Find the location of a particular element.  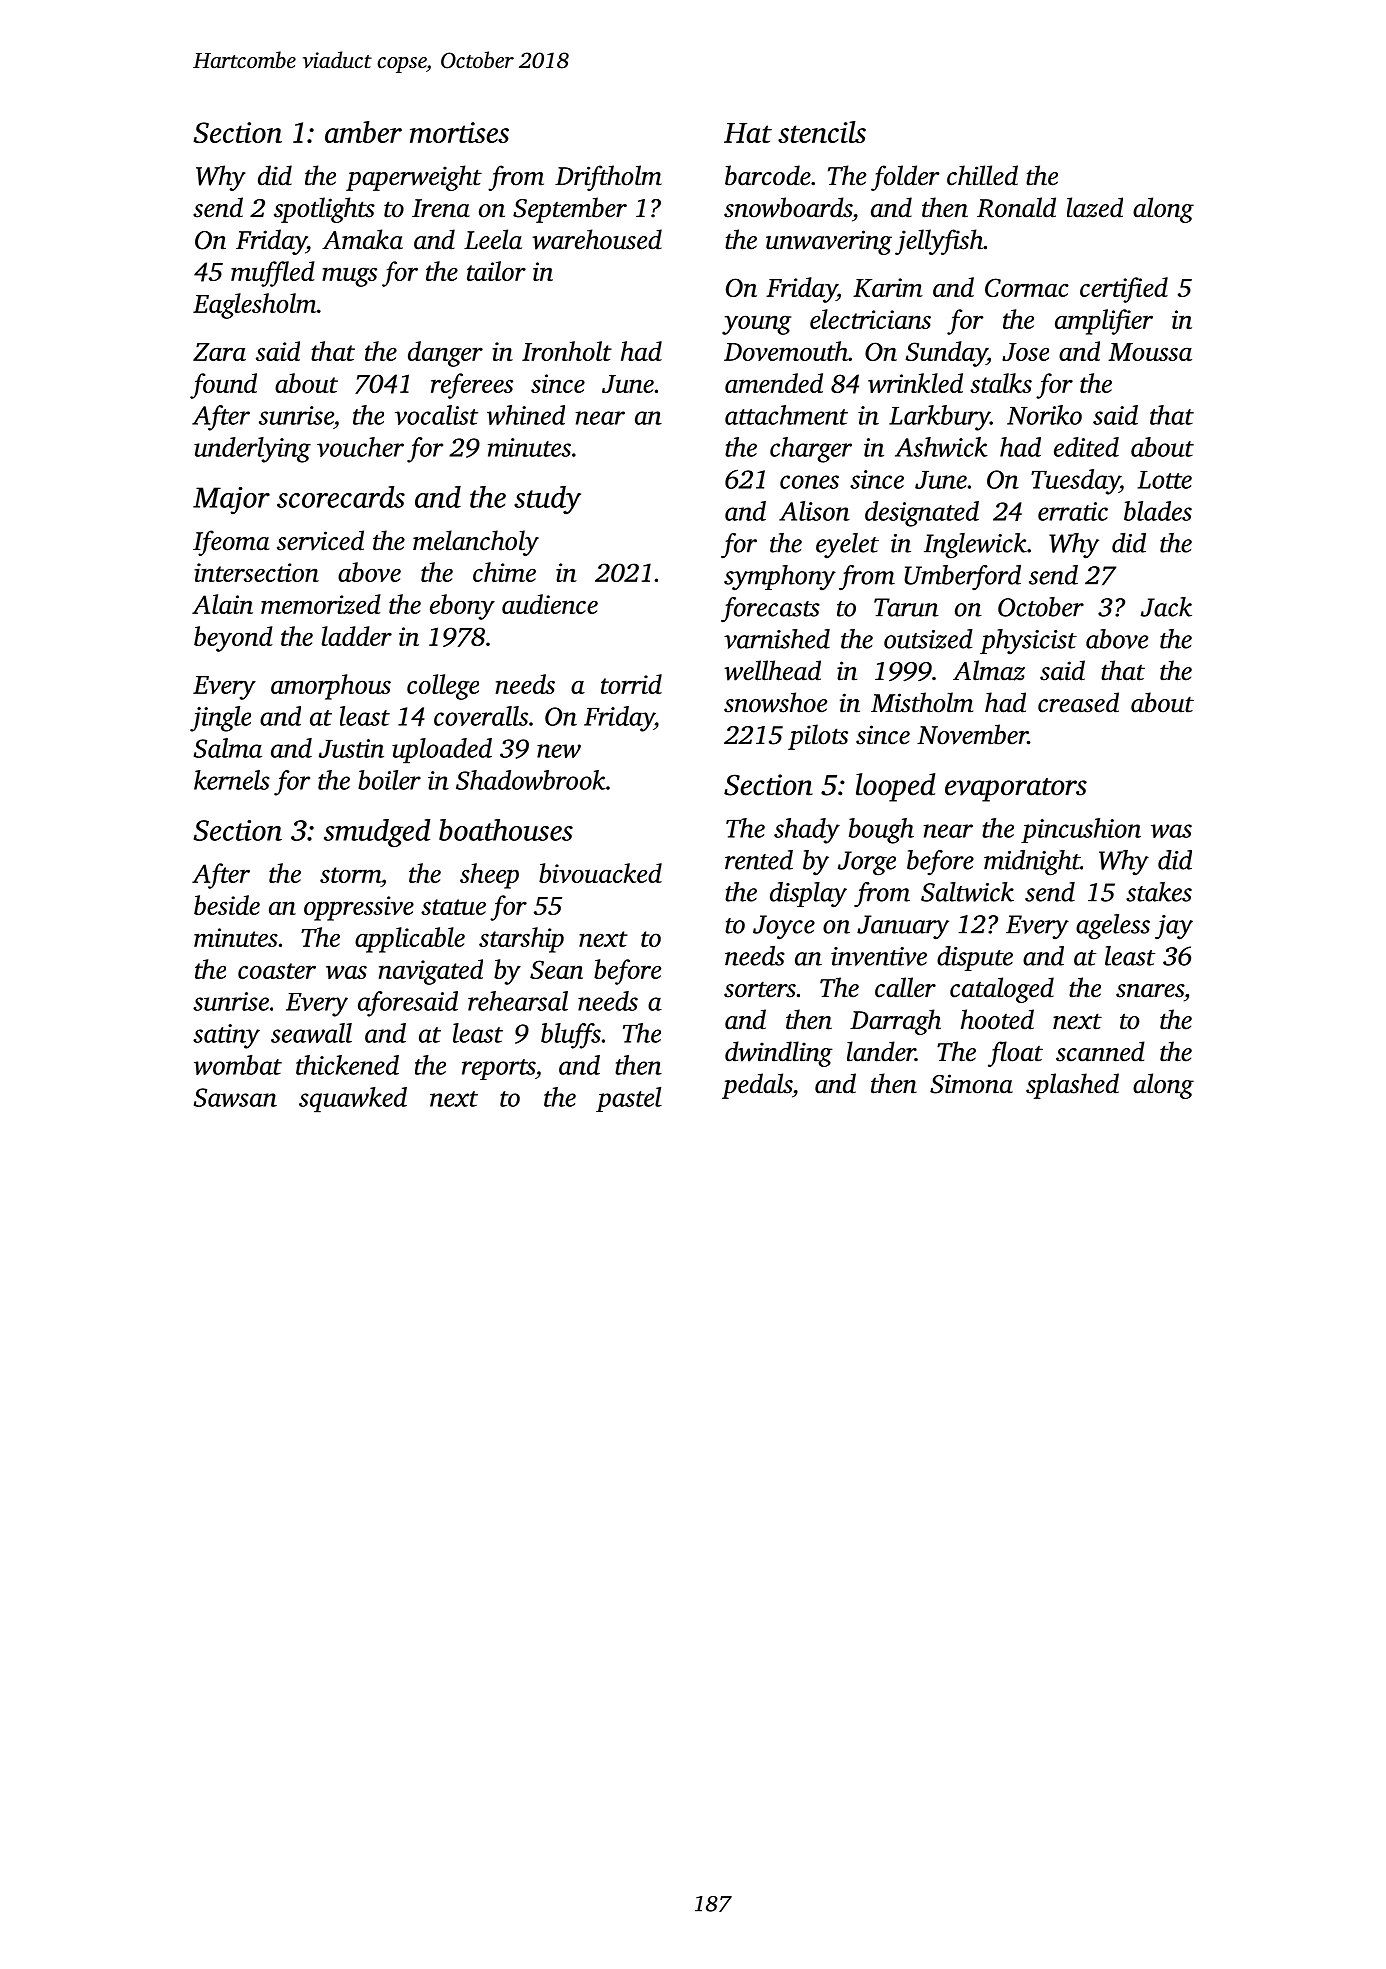

pastel is located at coordinates (629, 1099).
